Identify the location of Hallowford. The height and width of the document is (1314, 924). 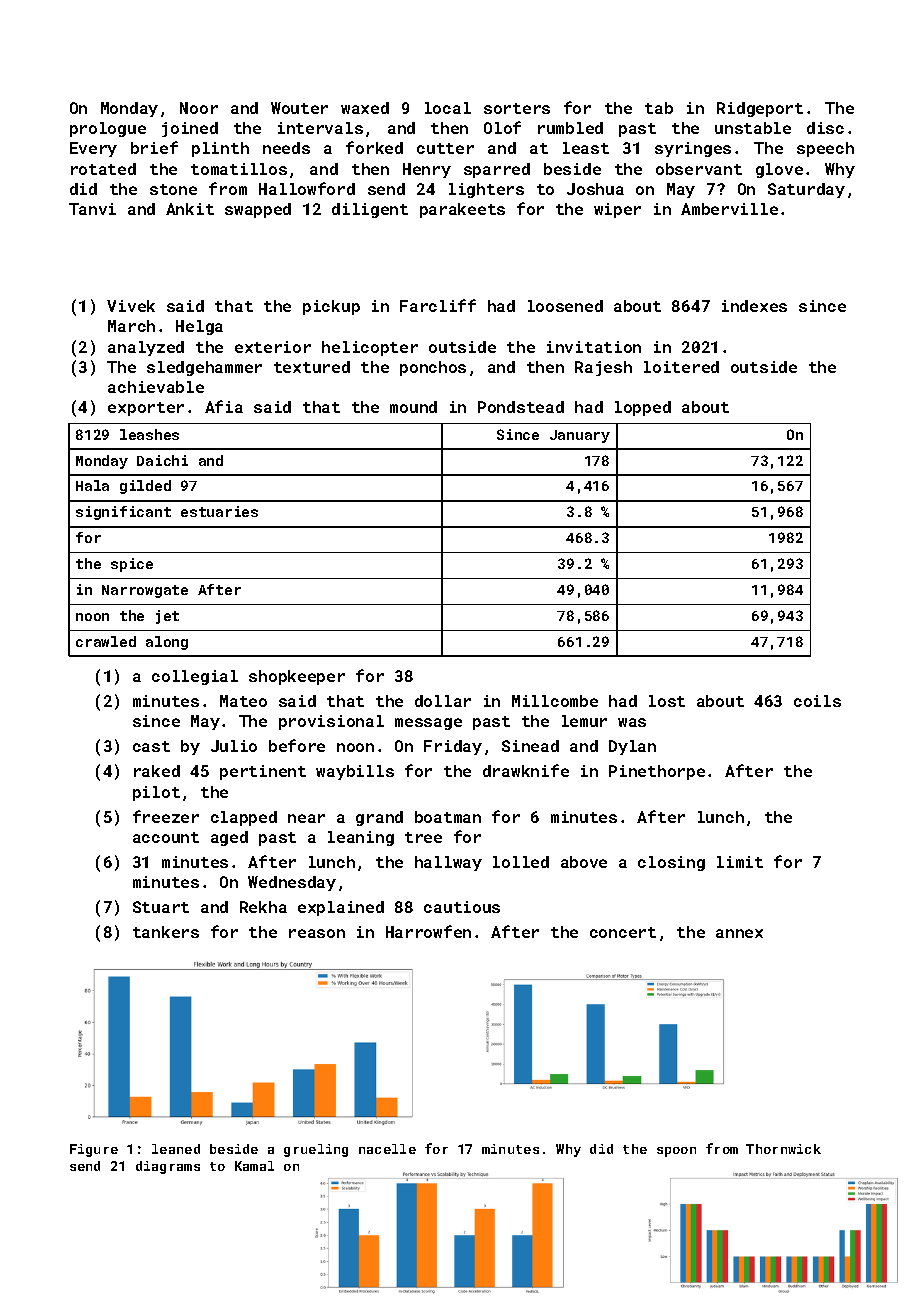
(307, 188).
